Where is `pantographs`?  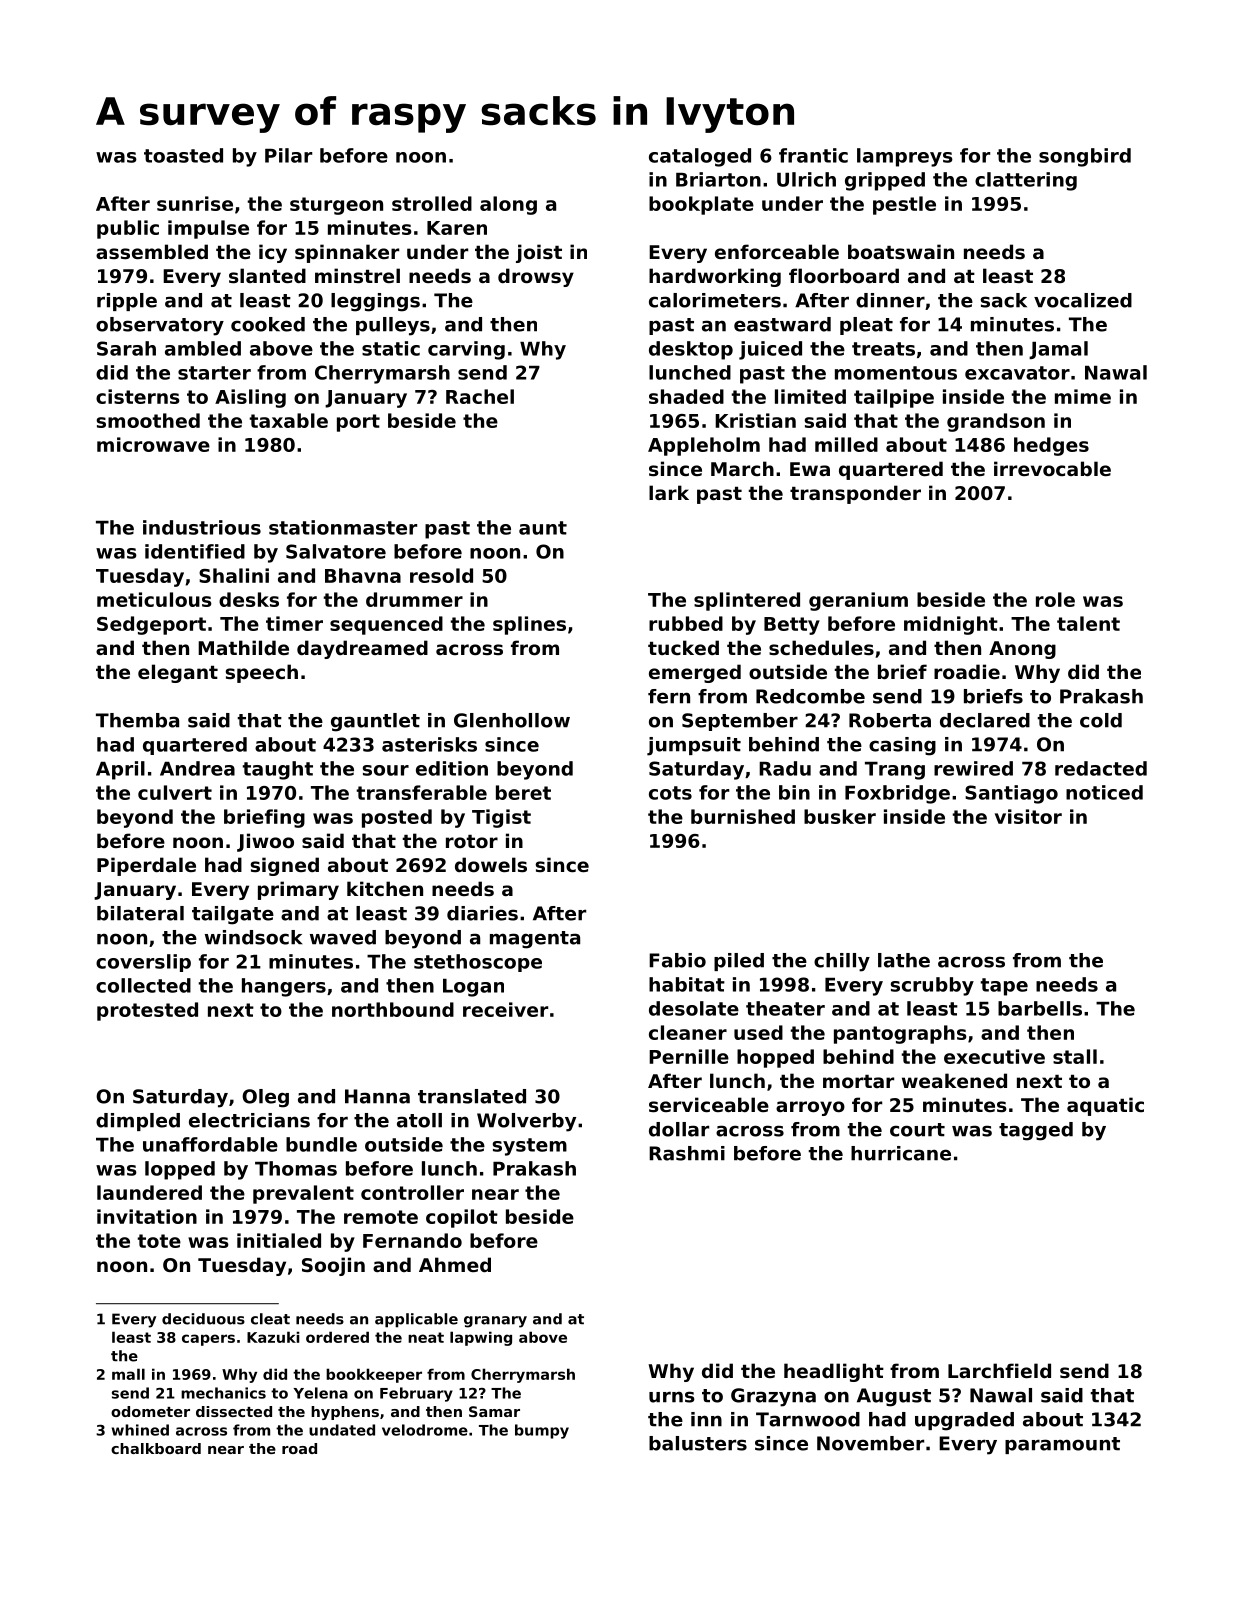 pantographs is located at coordinates (900, 1034).
